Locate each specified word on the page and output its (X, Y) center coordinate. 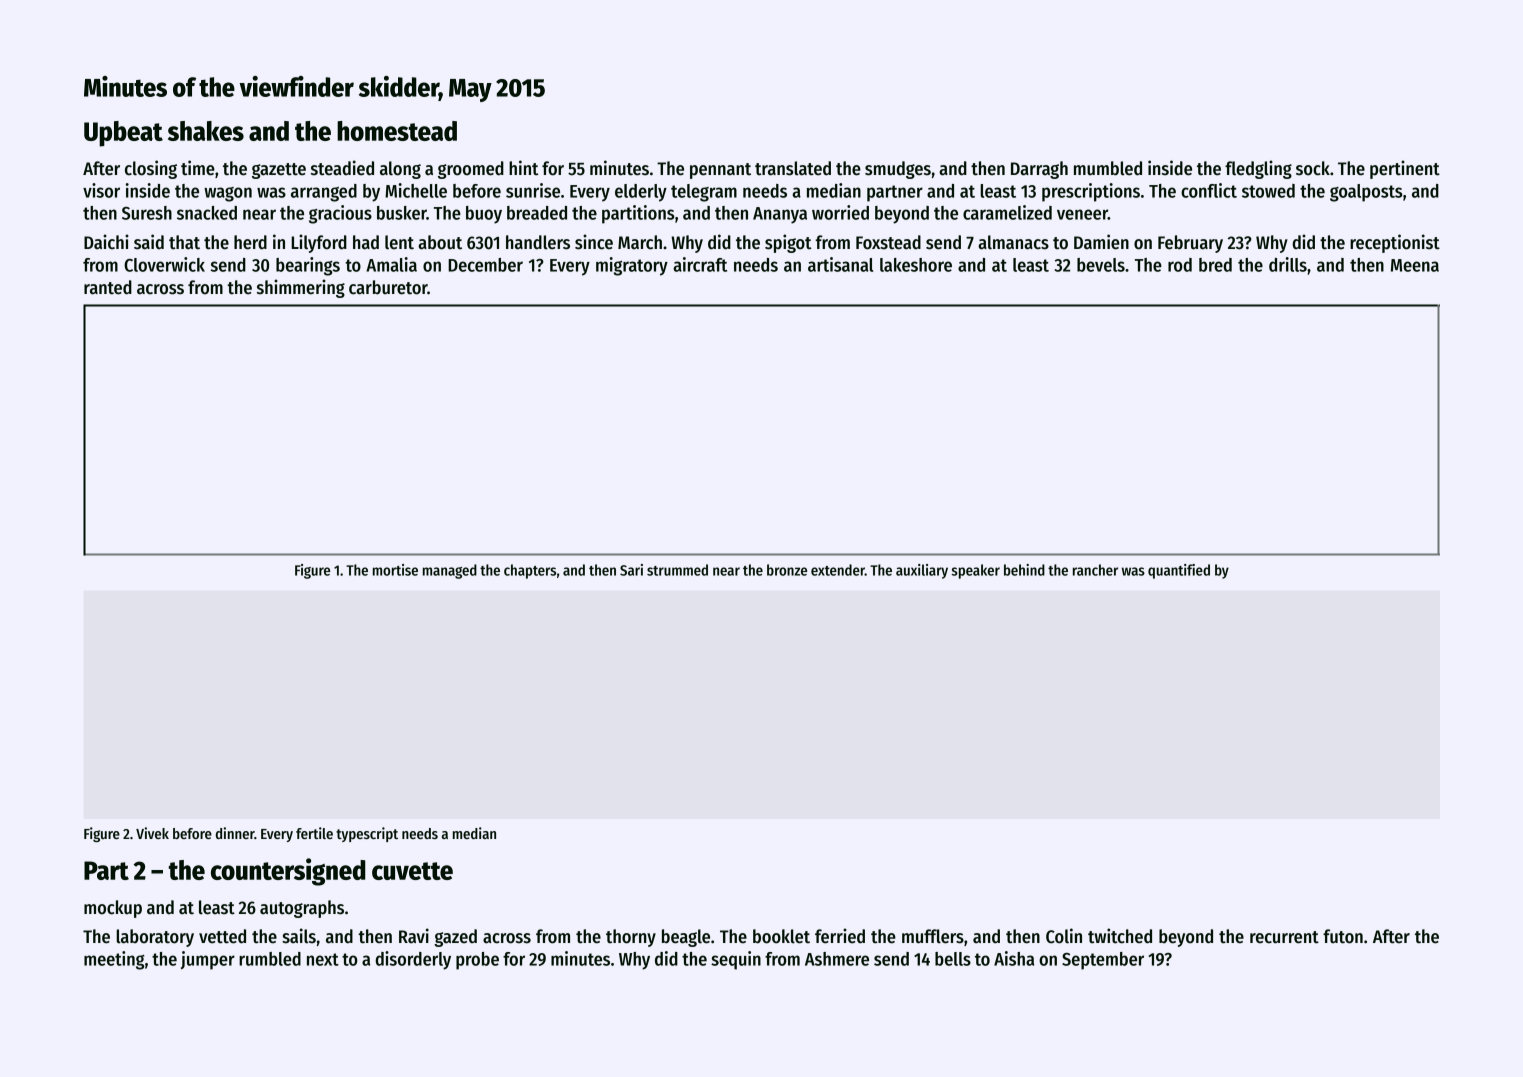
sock (1313, 168)
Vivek (152, 833)
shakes (206, 131)
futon (1343, 936)
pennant (720, 171)
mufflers (933, 936)
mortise (395, 570)
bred (1215, 265)
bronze (787, 570)
